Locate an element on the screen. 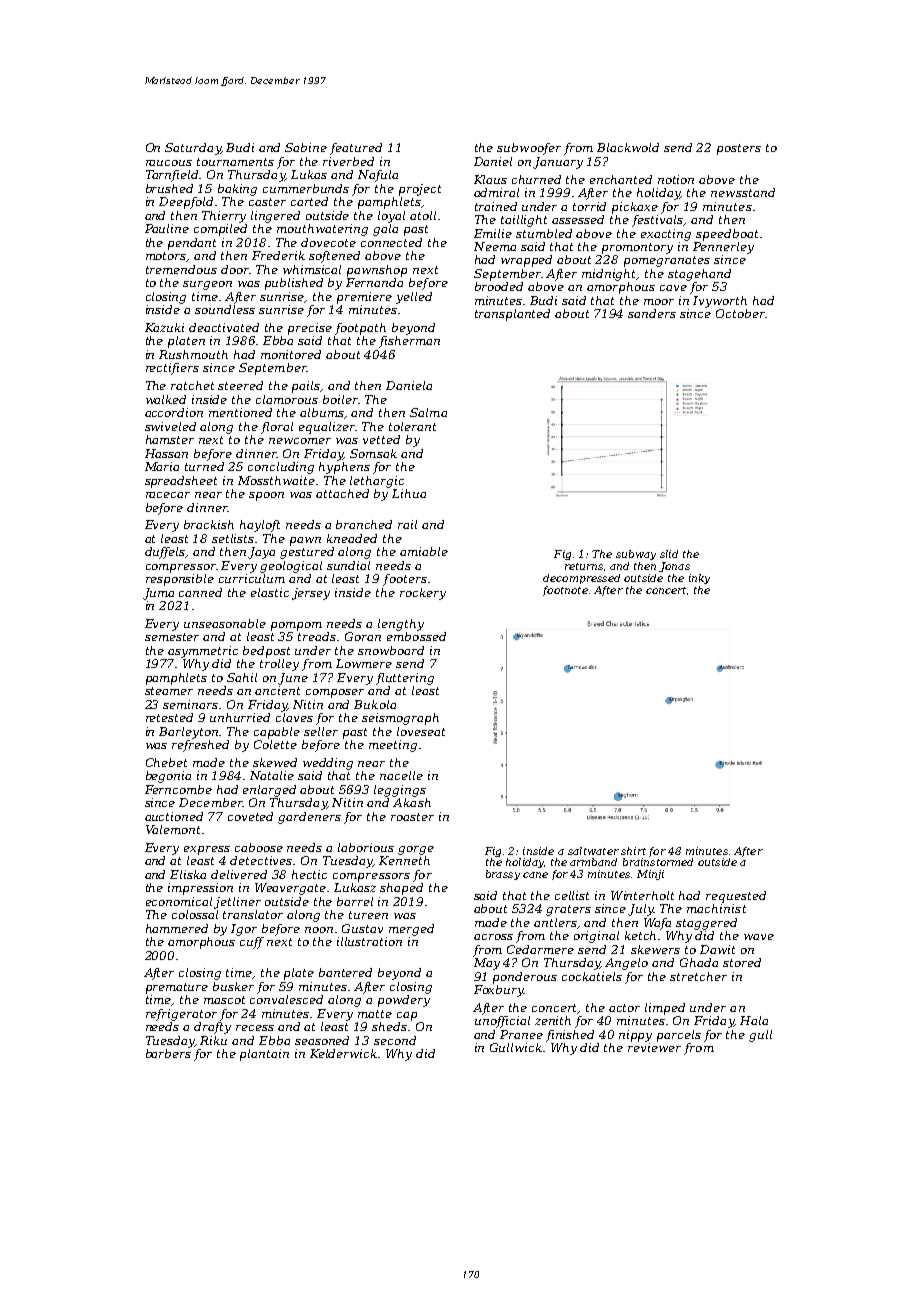 The height and width of the screenshot is (1314, 924). tournaments is located at coordinates (235, 162).
